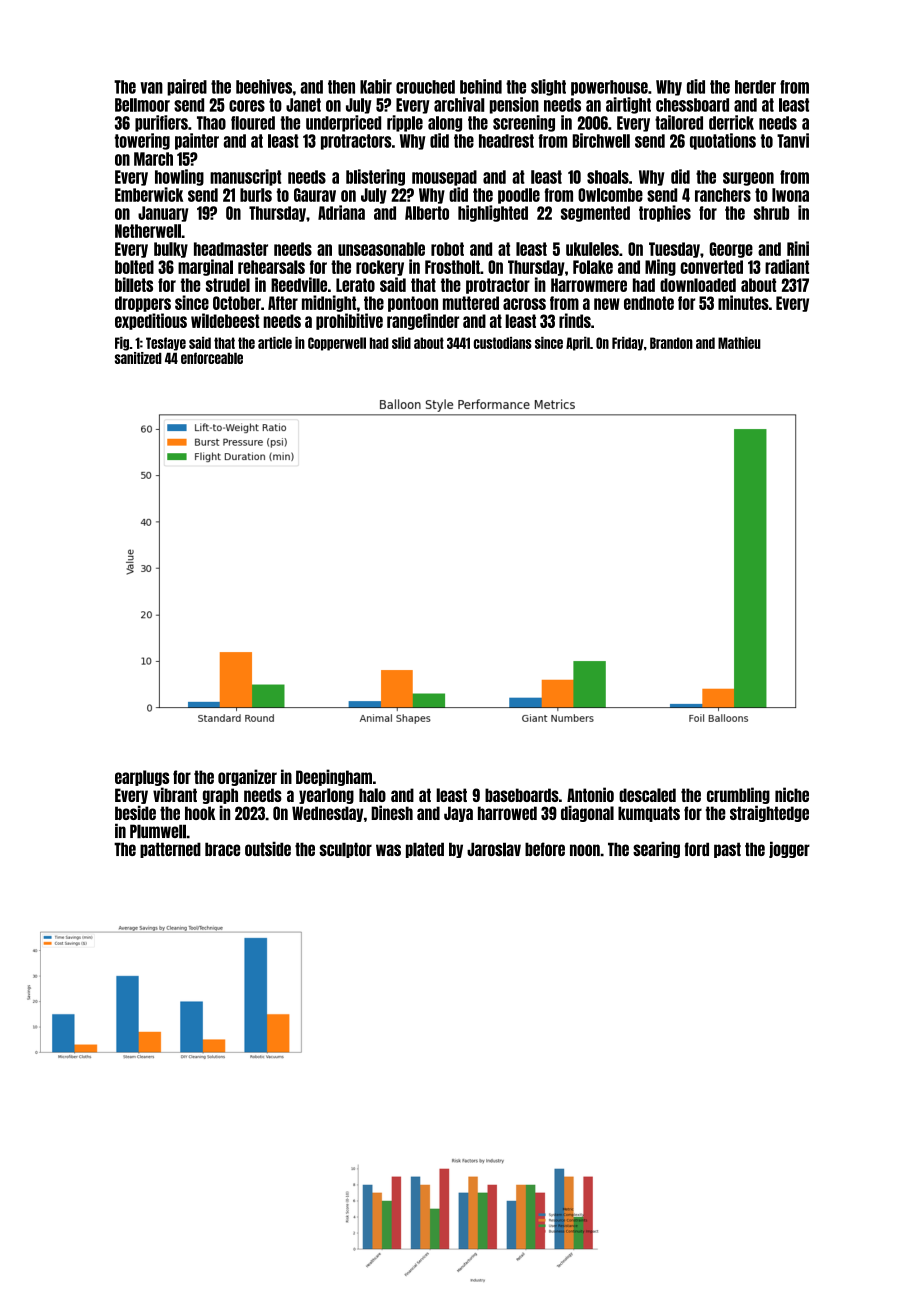 The height and width of the page is (1308, 924). What do you see at coordinates (212, 358) in the page?
I see `enforceable` at bounding box center [212, 358].
